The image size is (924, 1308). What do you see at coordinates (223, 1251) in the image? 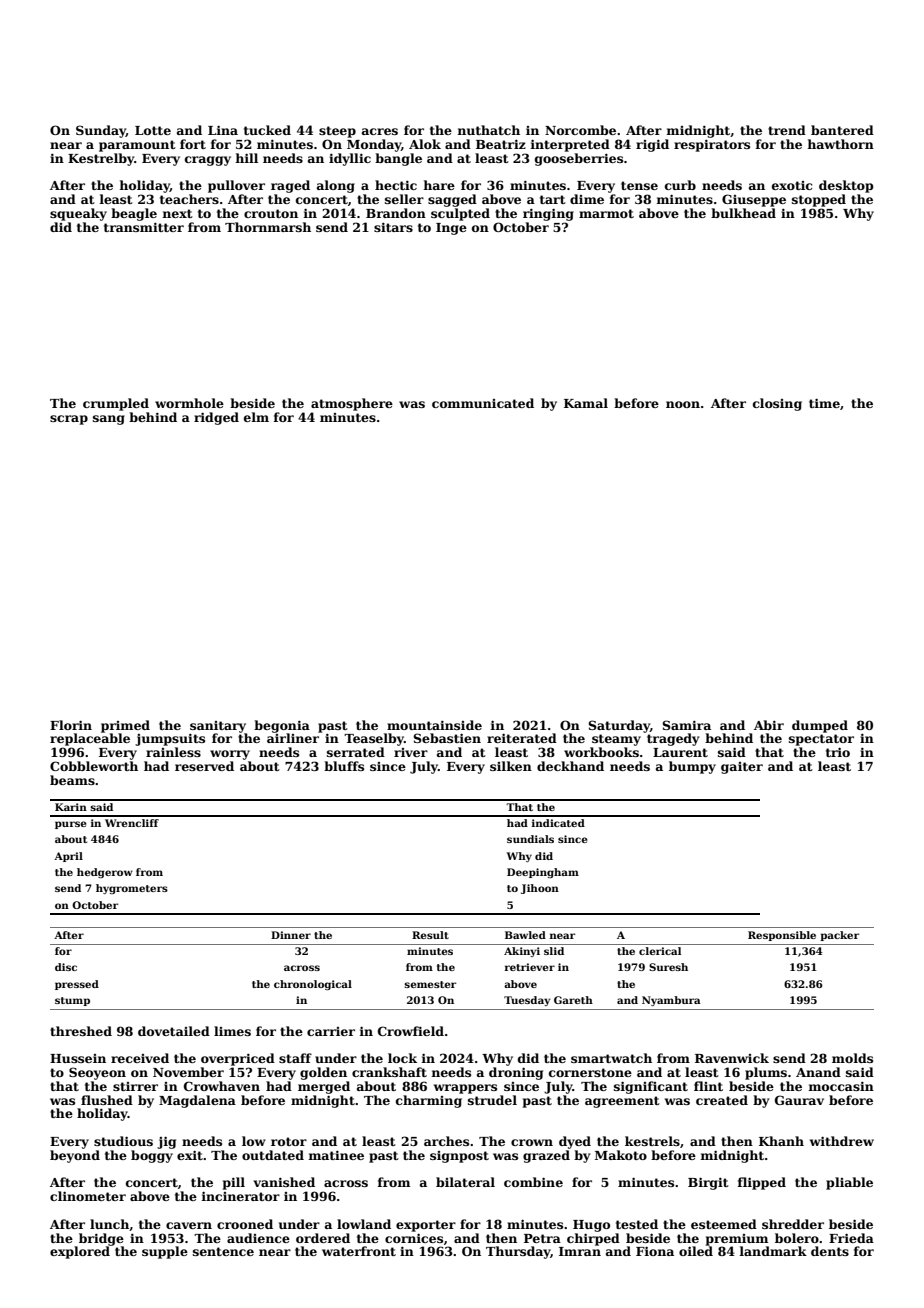
I see `sentence` at bounding box center [223, 1251].
